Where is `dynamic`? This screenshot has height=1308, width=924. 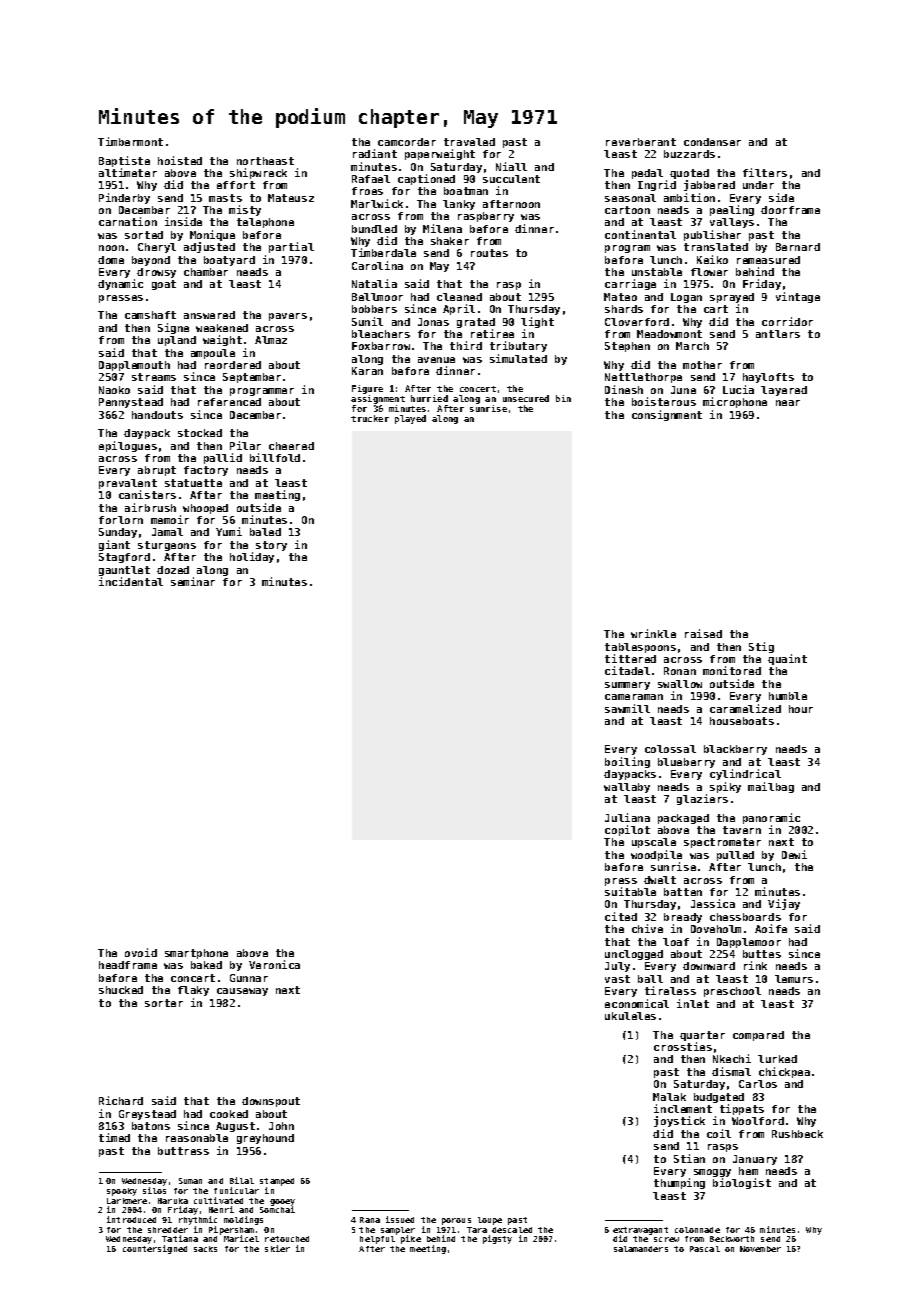
dynamic is located at coordinates (120, 284).
